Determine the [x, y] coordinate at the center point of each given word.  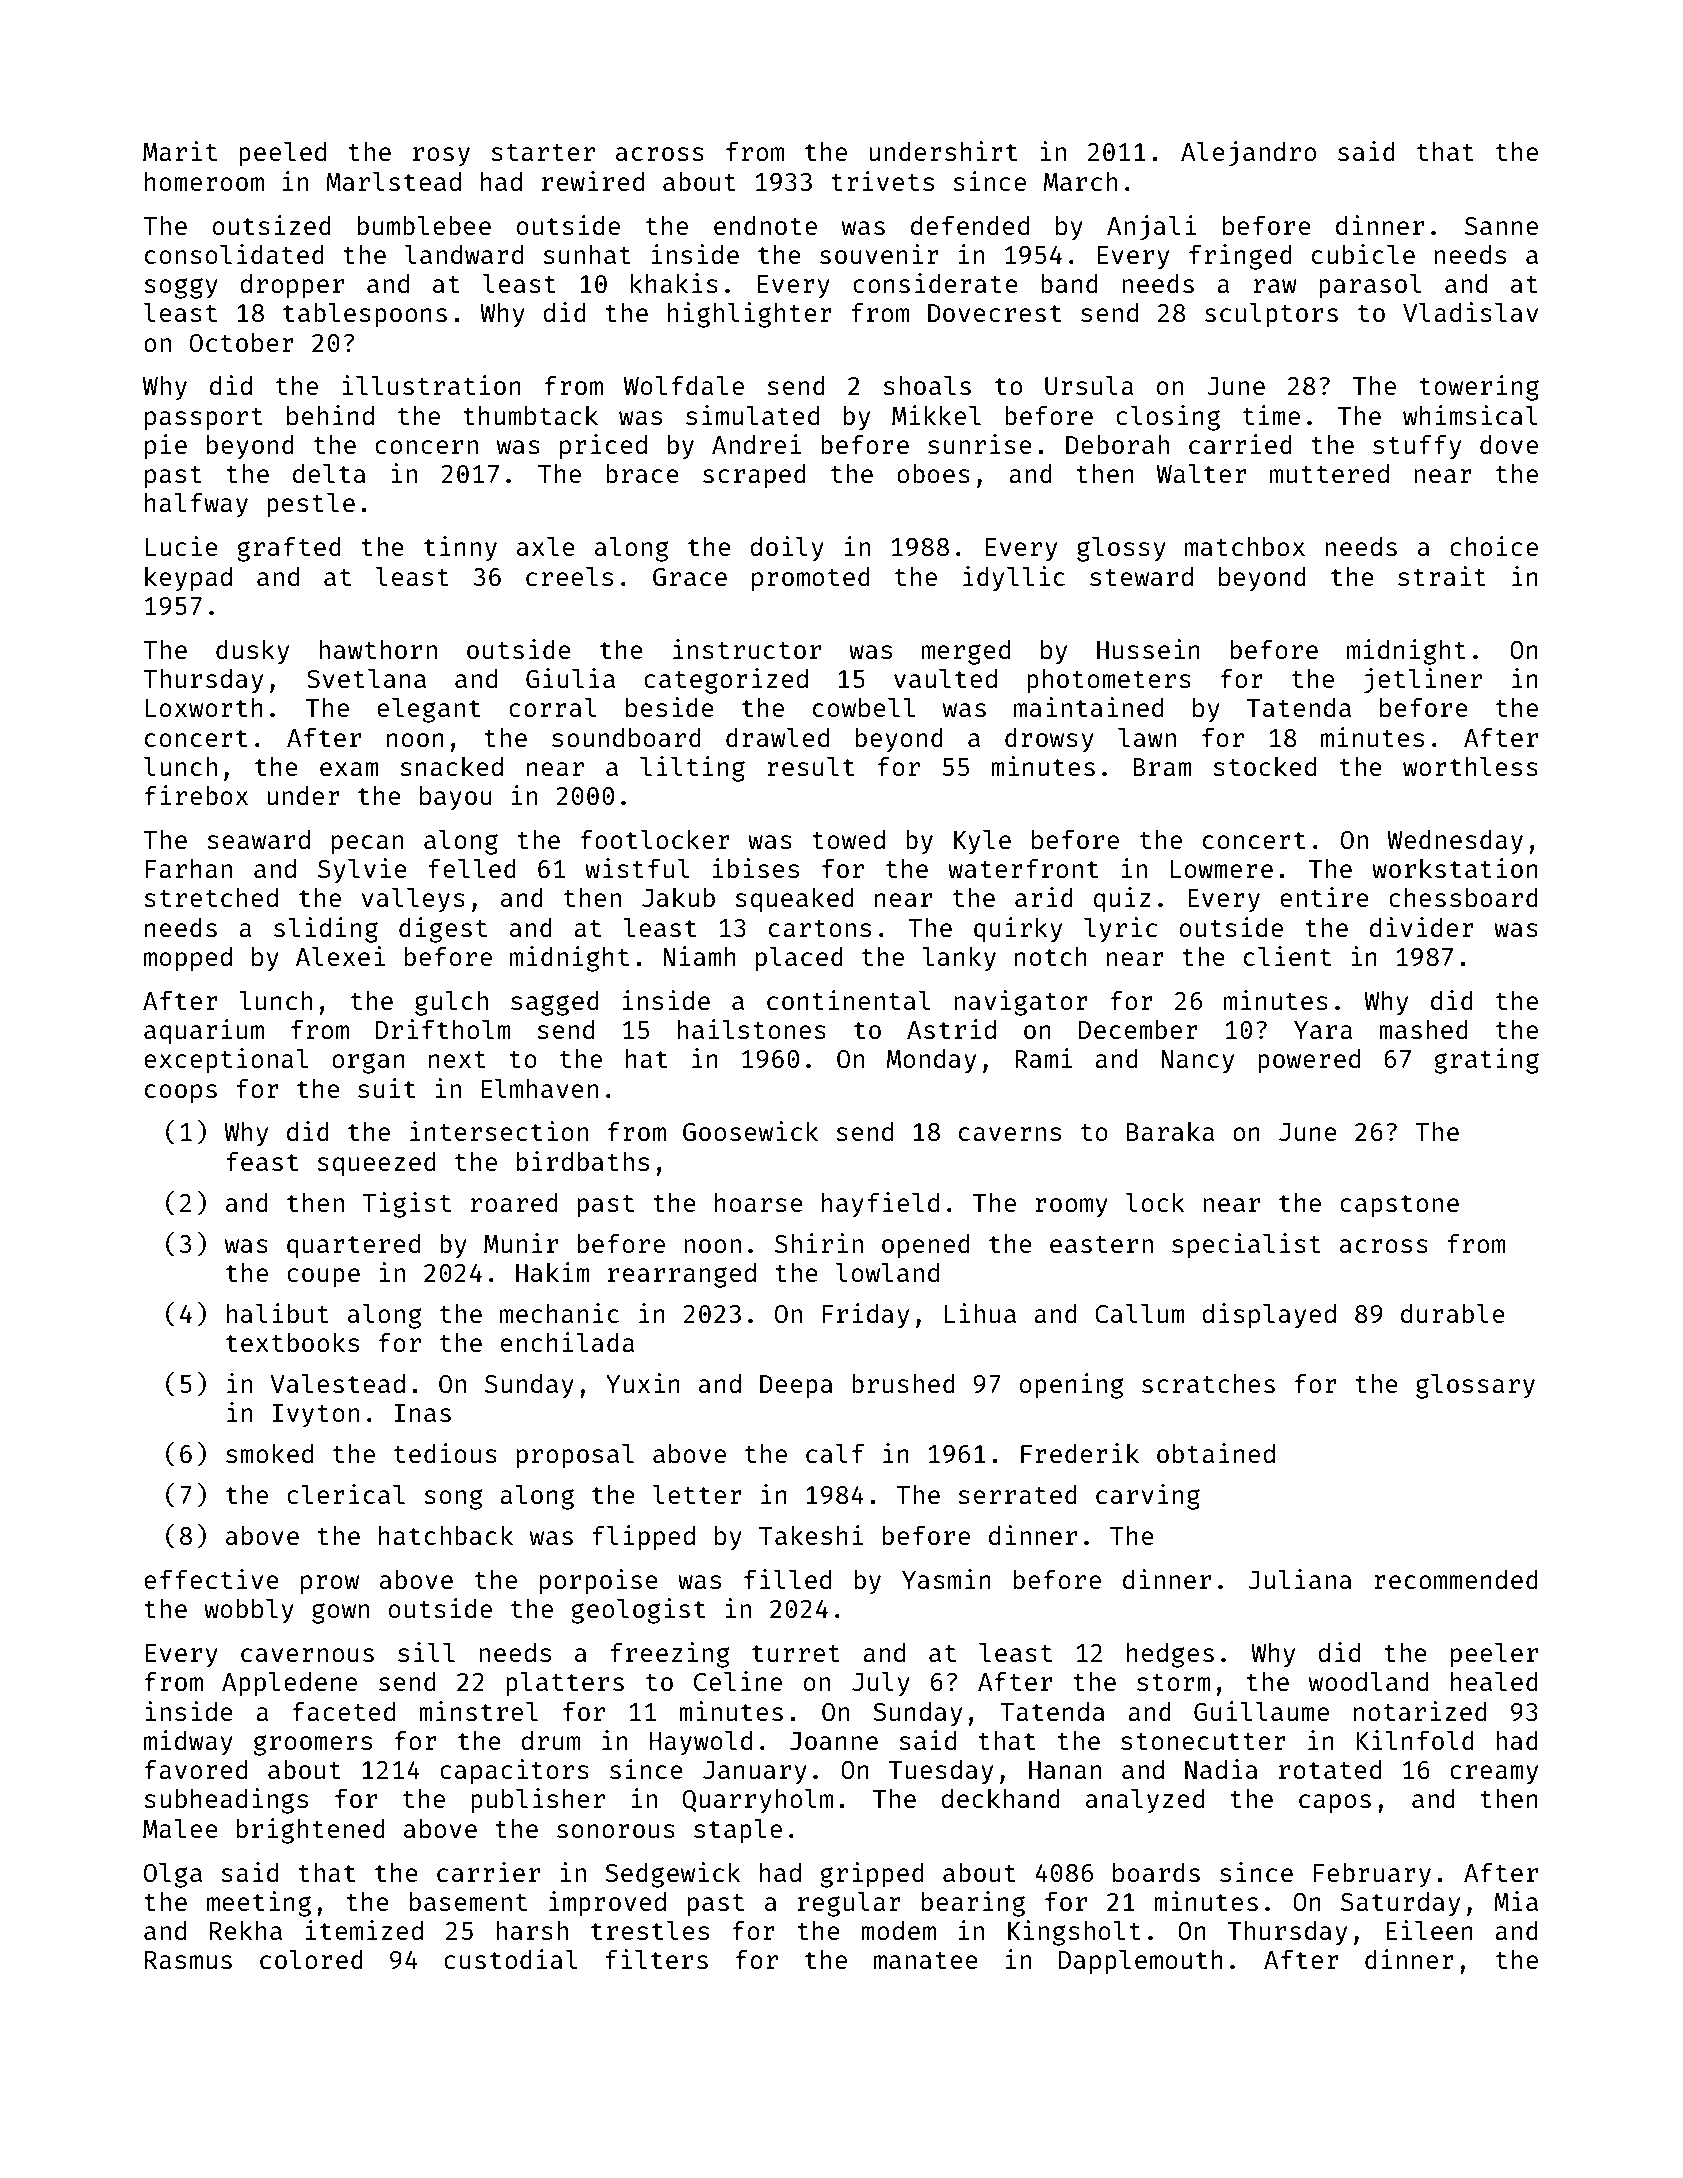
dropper [292, 286]
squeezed [376, 1164]
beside [670, 707]
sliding [326, 930]
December [1138, 1029]
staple [738, 1831]
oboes [933, 473]
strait [1442, 576]
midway [188, 1743]
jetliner [1423, 681]
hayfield [880, 1205]
